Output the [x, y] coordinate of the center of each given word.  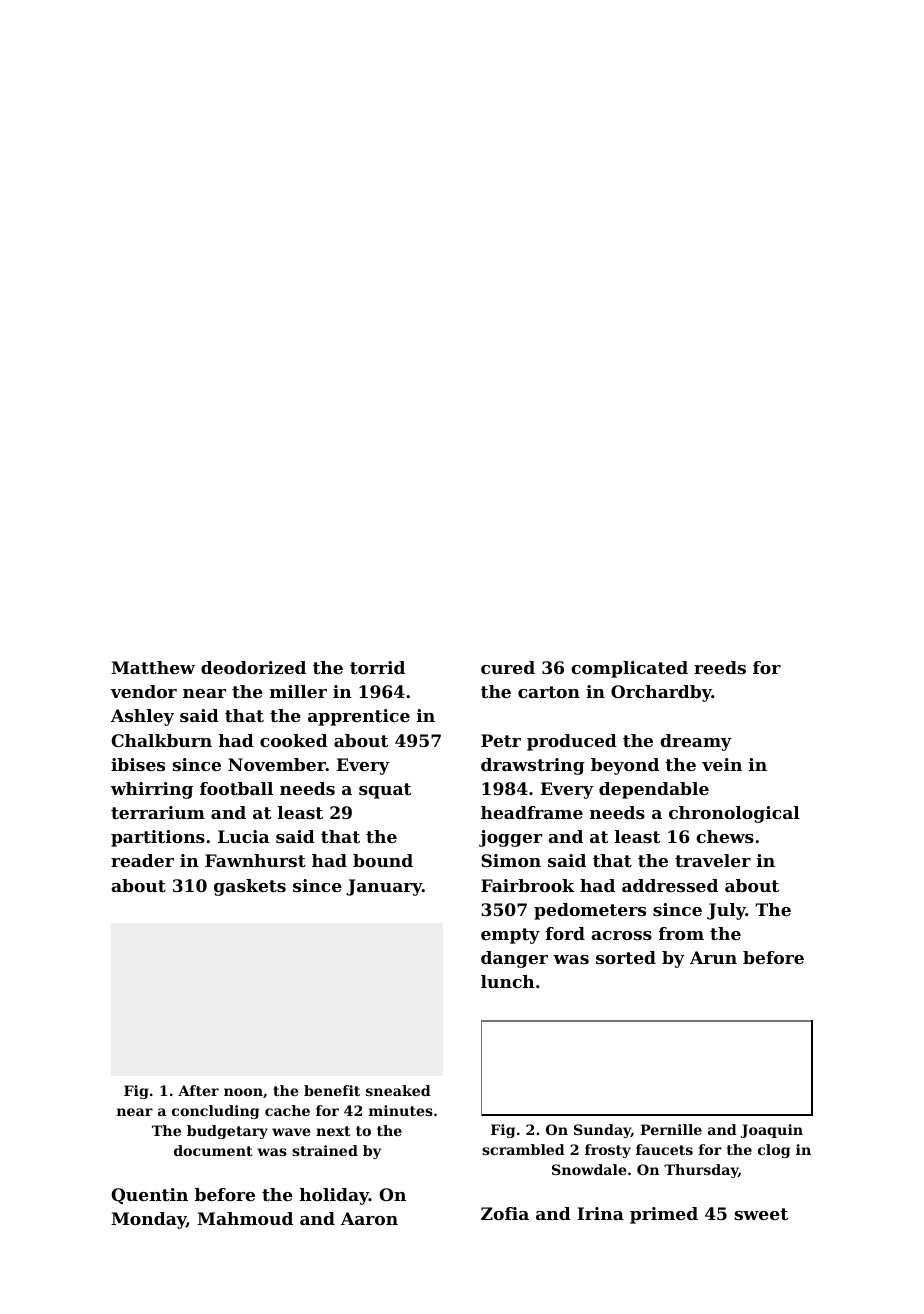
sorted [626, 957]
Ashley [142, 717]
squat [385, 791]
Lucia [243, 836]
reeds [720, 667]
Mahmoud [245, 1218]
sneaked [398, 1090]
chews [725, 836]
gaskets [250, 887]
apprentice [359, 717]
